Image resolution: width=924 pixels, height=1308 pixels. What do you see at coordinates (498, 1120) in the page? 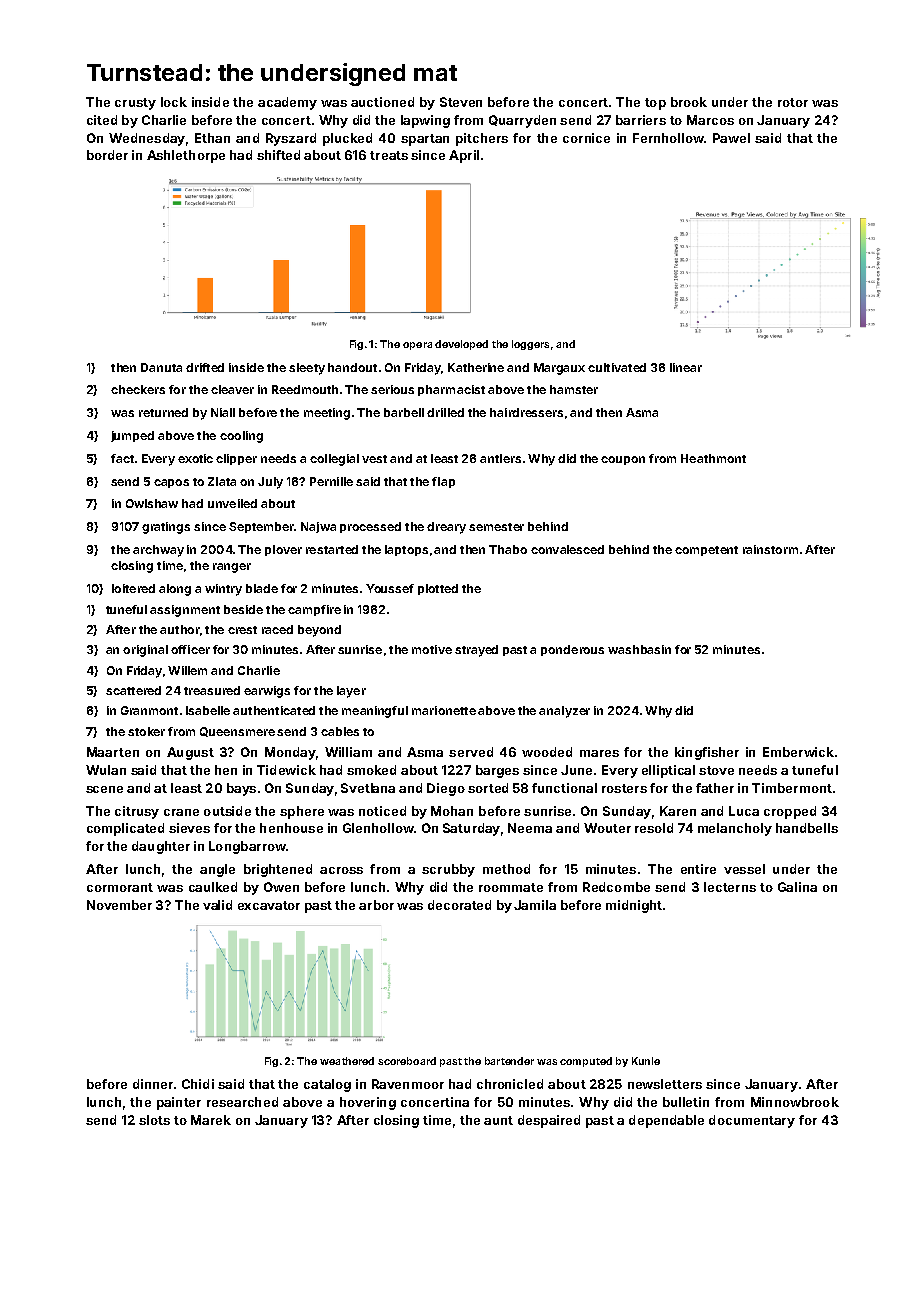
I see `aunt` at bounding box center [498, 1120].
